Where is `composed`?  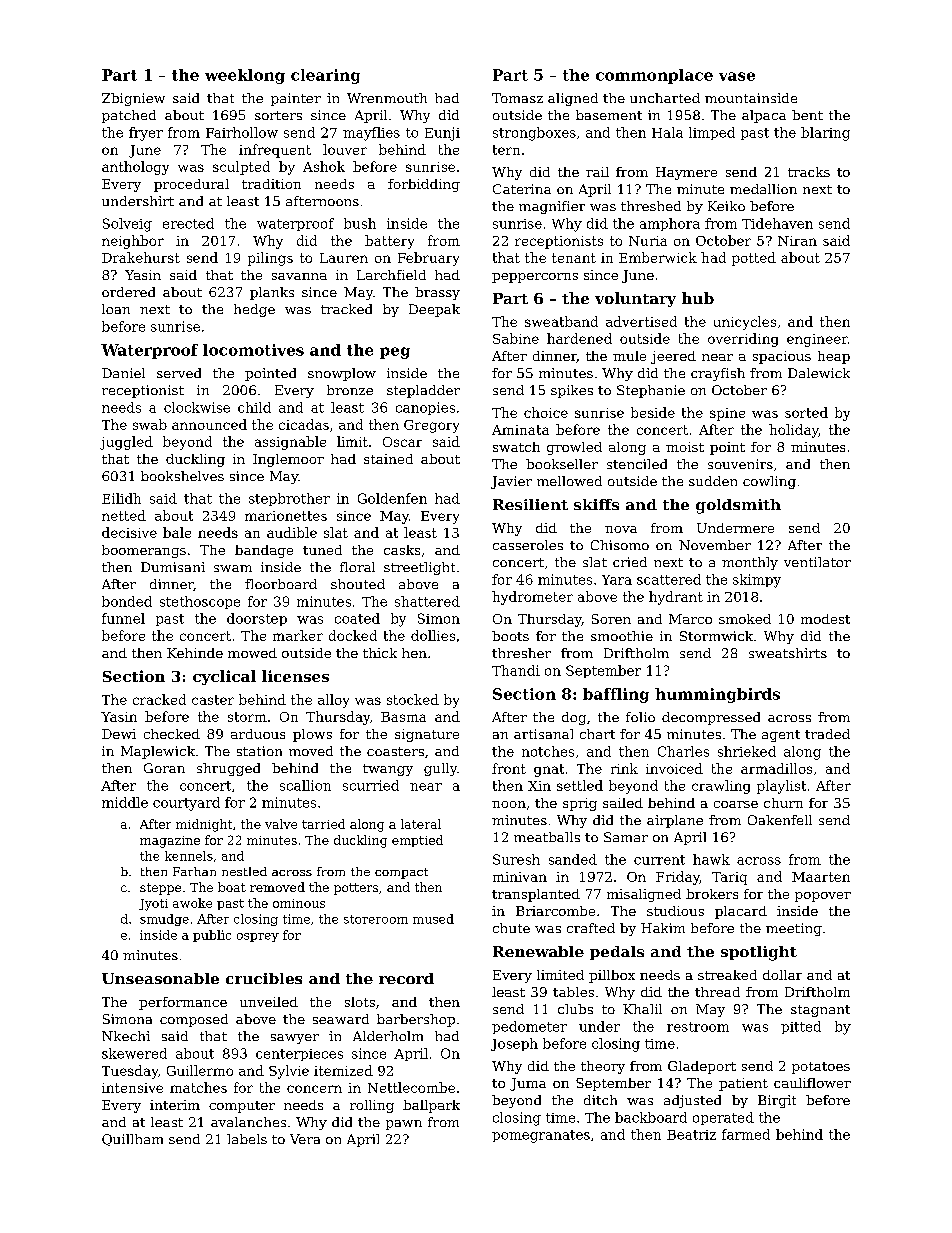 composed is located at coordinates (194, 1020).
